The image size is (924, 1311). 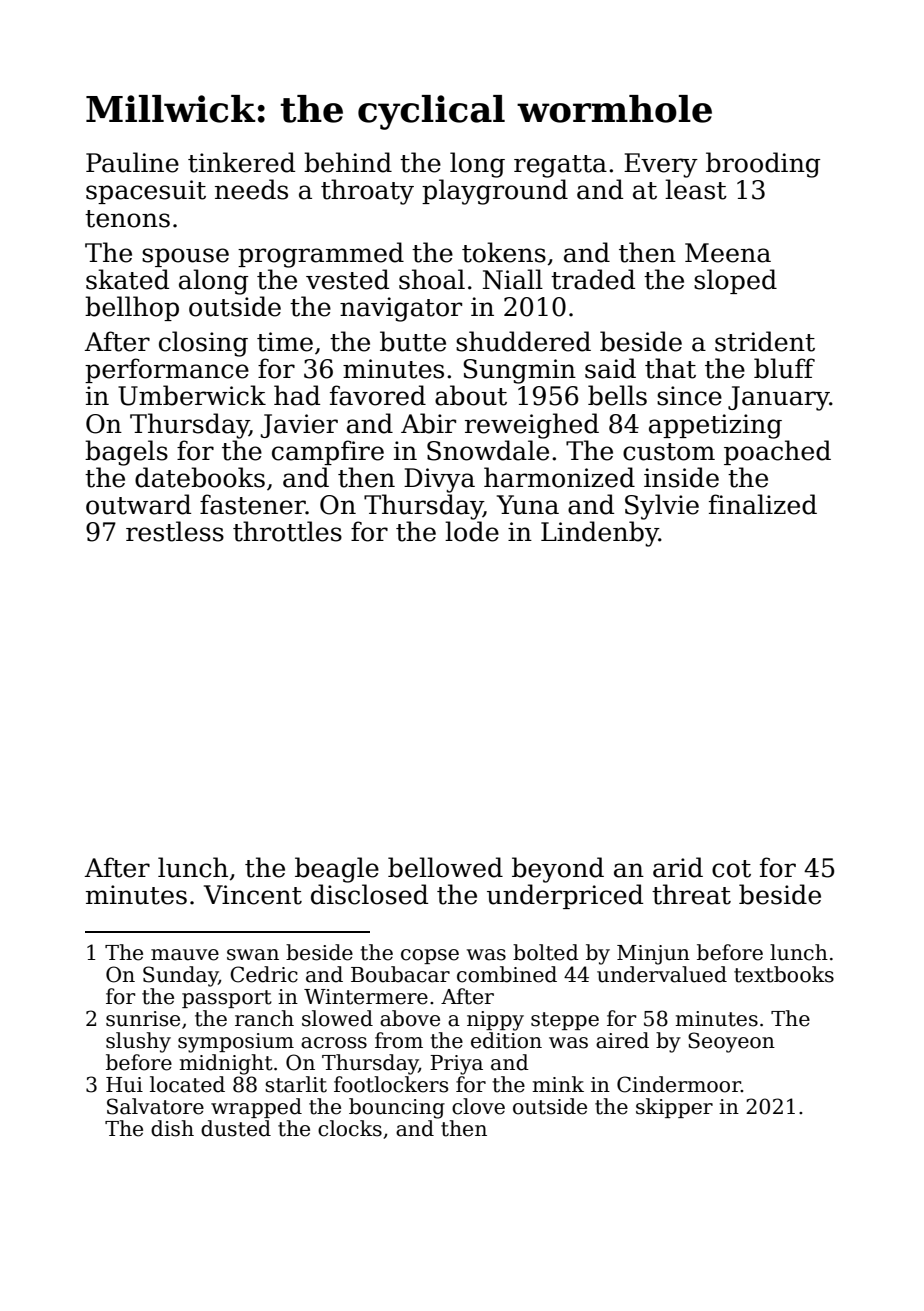 I want to click on textbooks, so click(x=784, y=974).
